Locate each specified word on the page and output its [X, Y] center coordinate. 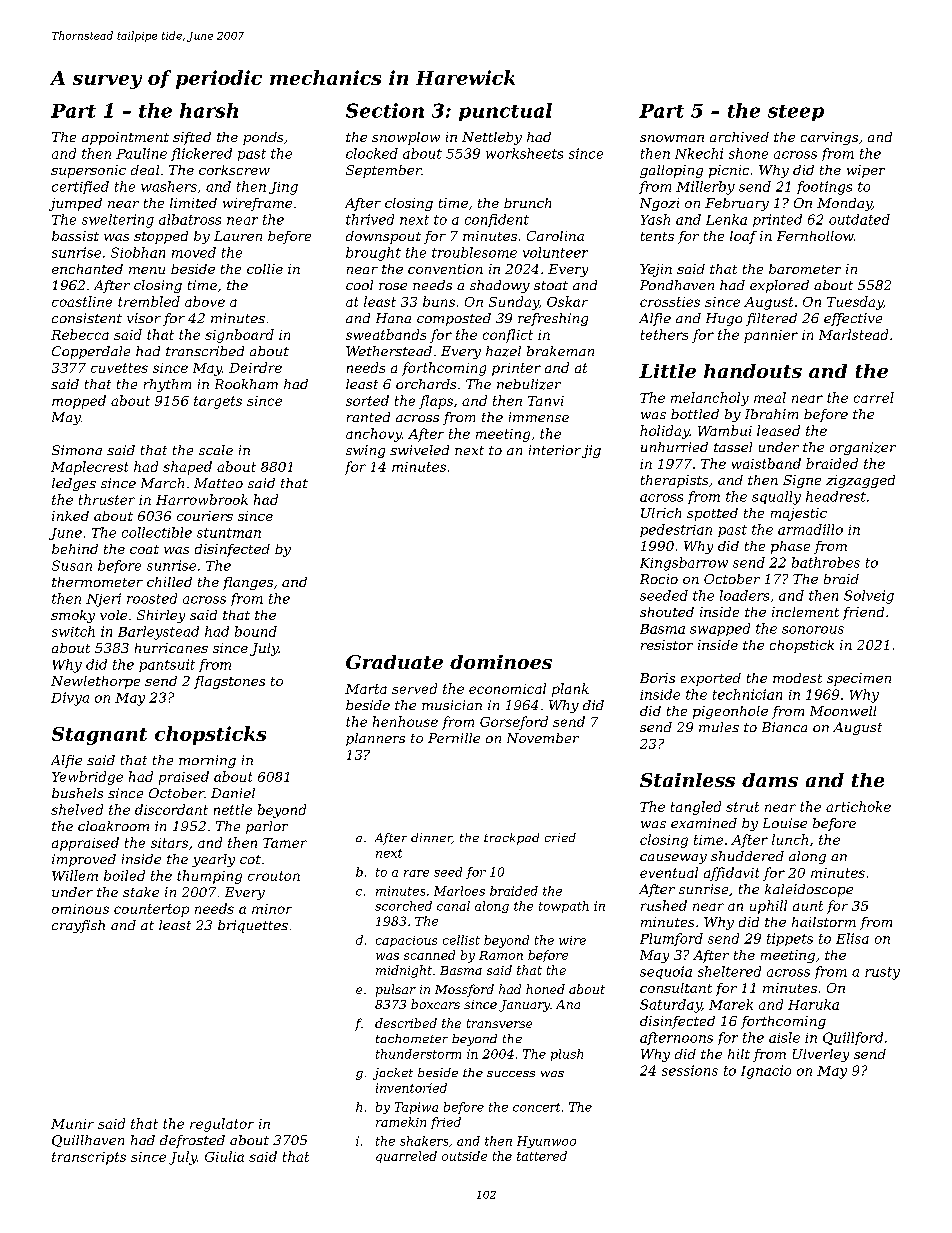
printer [516, 369]
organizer [863, 448]
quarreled [406, 1157]
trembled [149, 301]
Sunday [514, 303]
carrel [874, 397]
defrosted [192, 1141]
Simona [77, 450]
